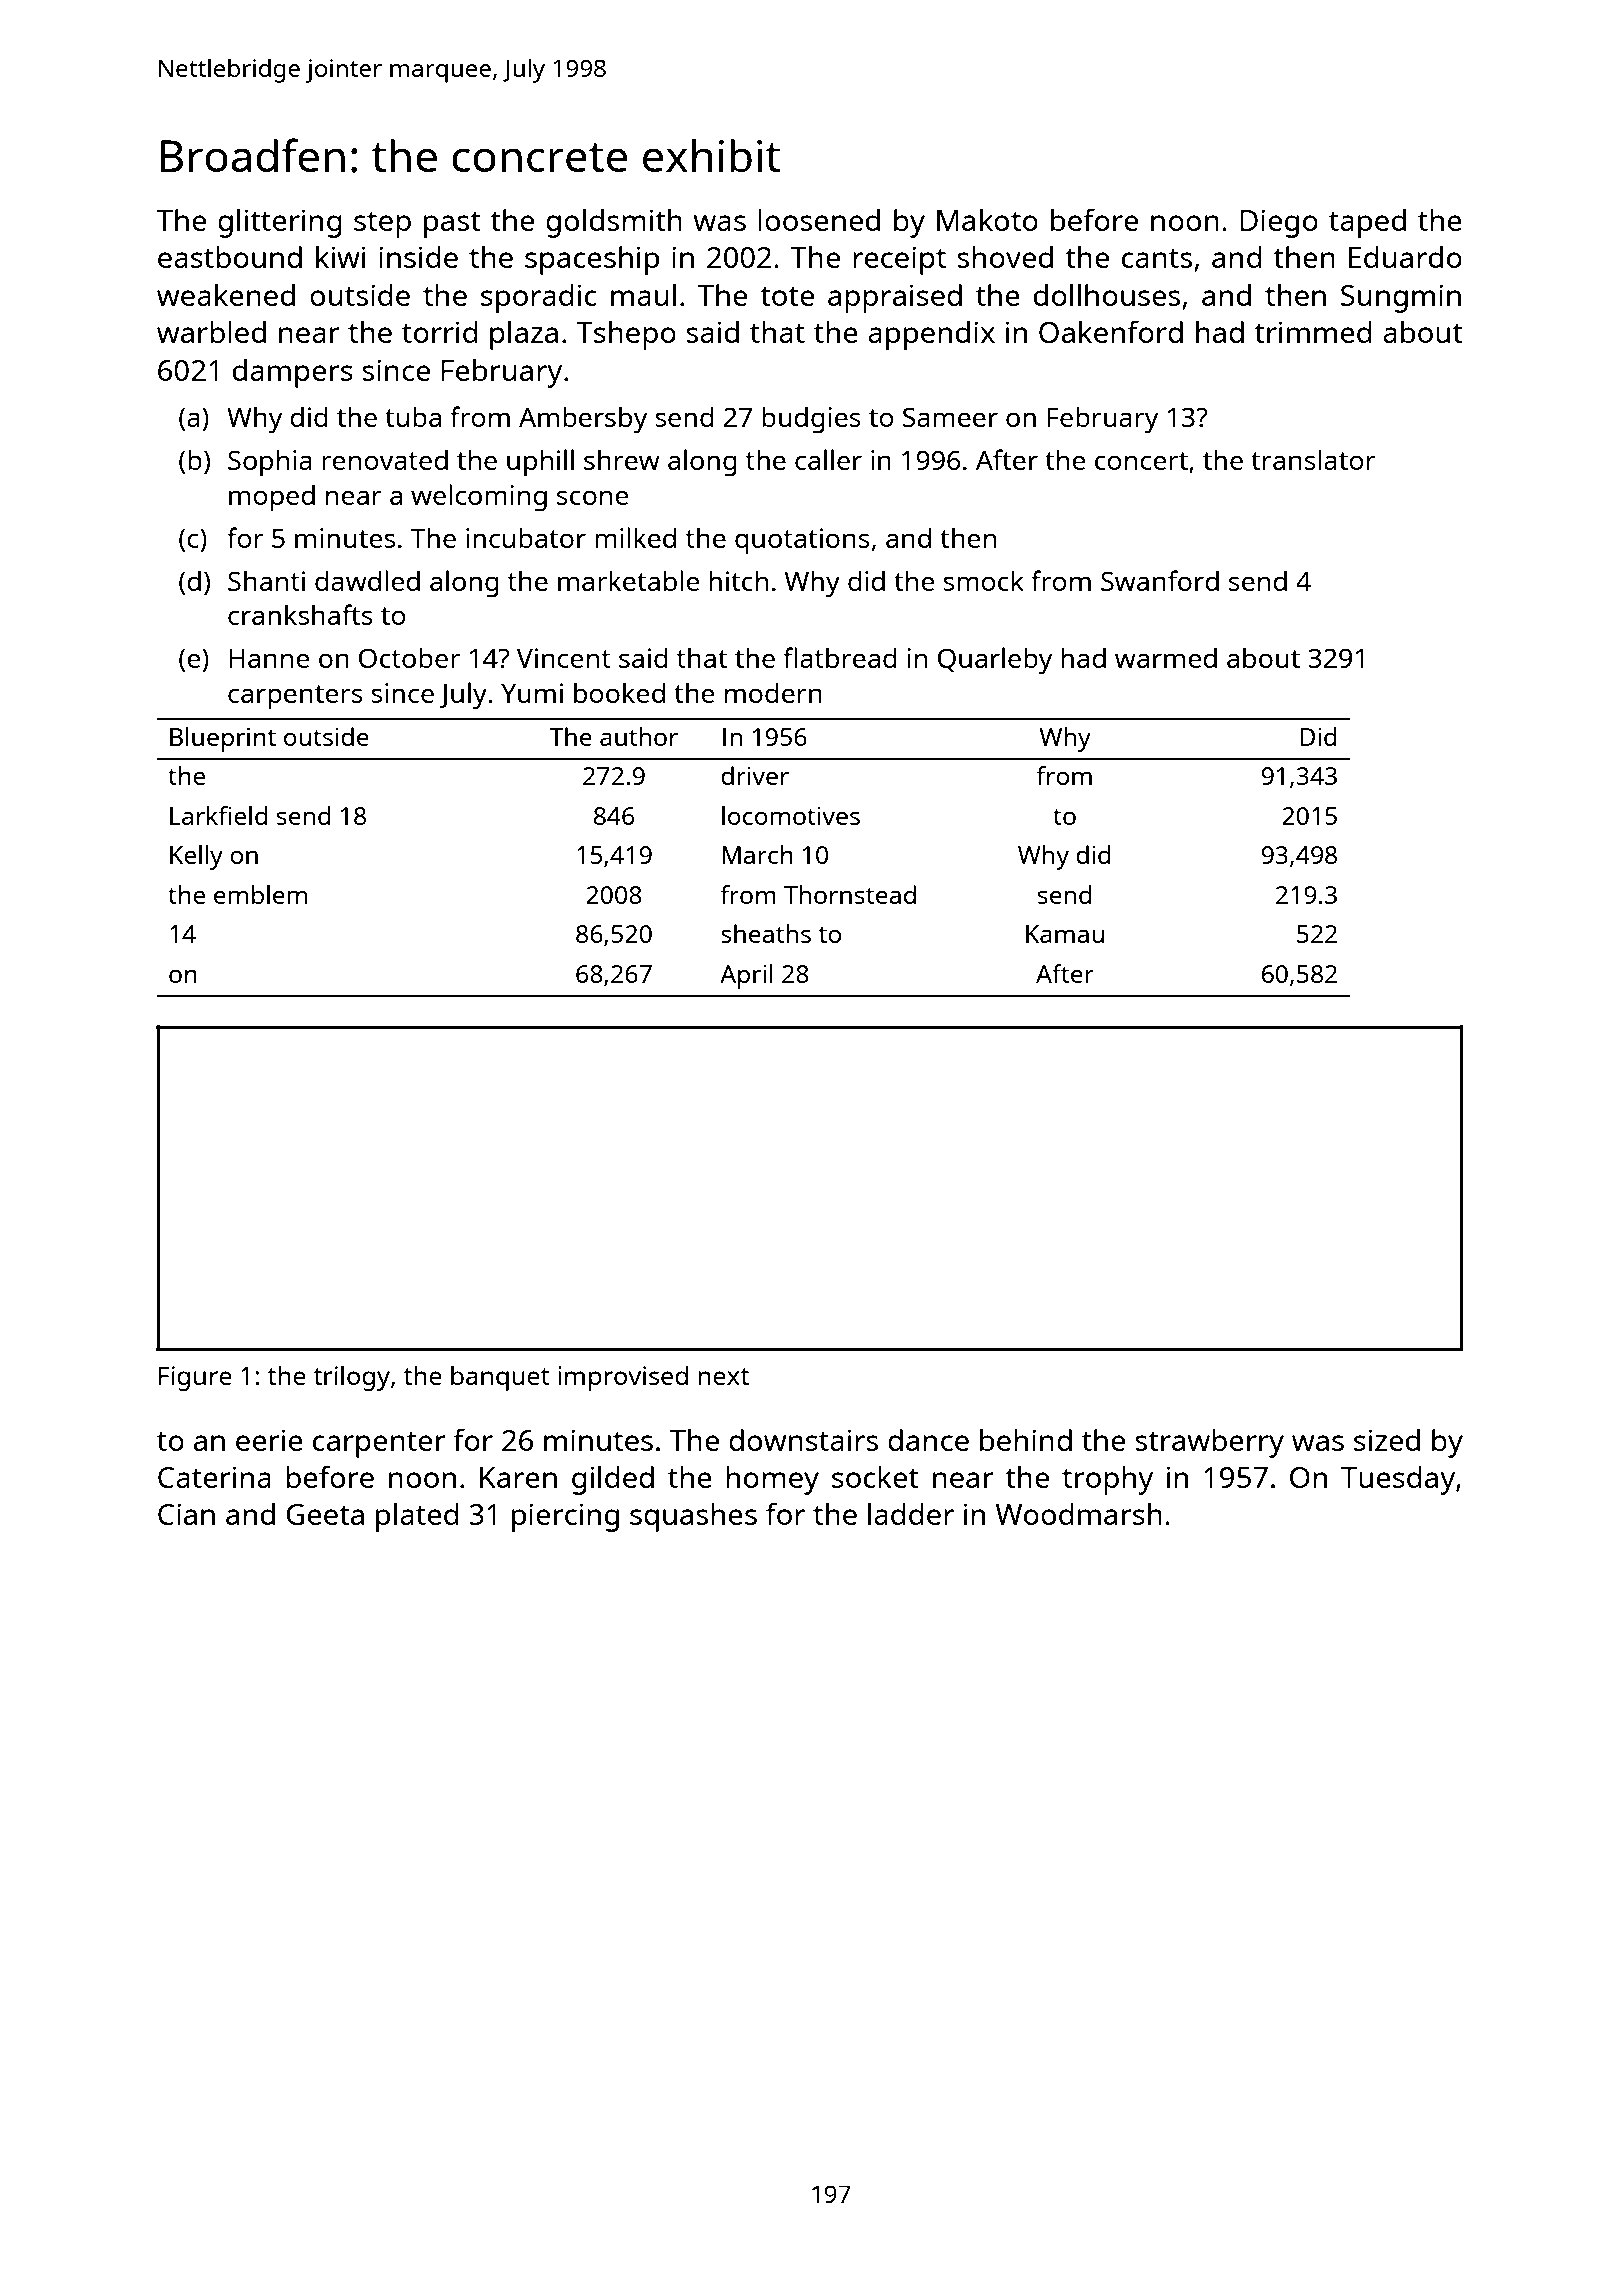  Describe the element at coordinates (623, 1378) in the screenshot. I see `improvised` at that location.
